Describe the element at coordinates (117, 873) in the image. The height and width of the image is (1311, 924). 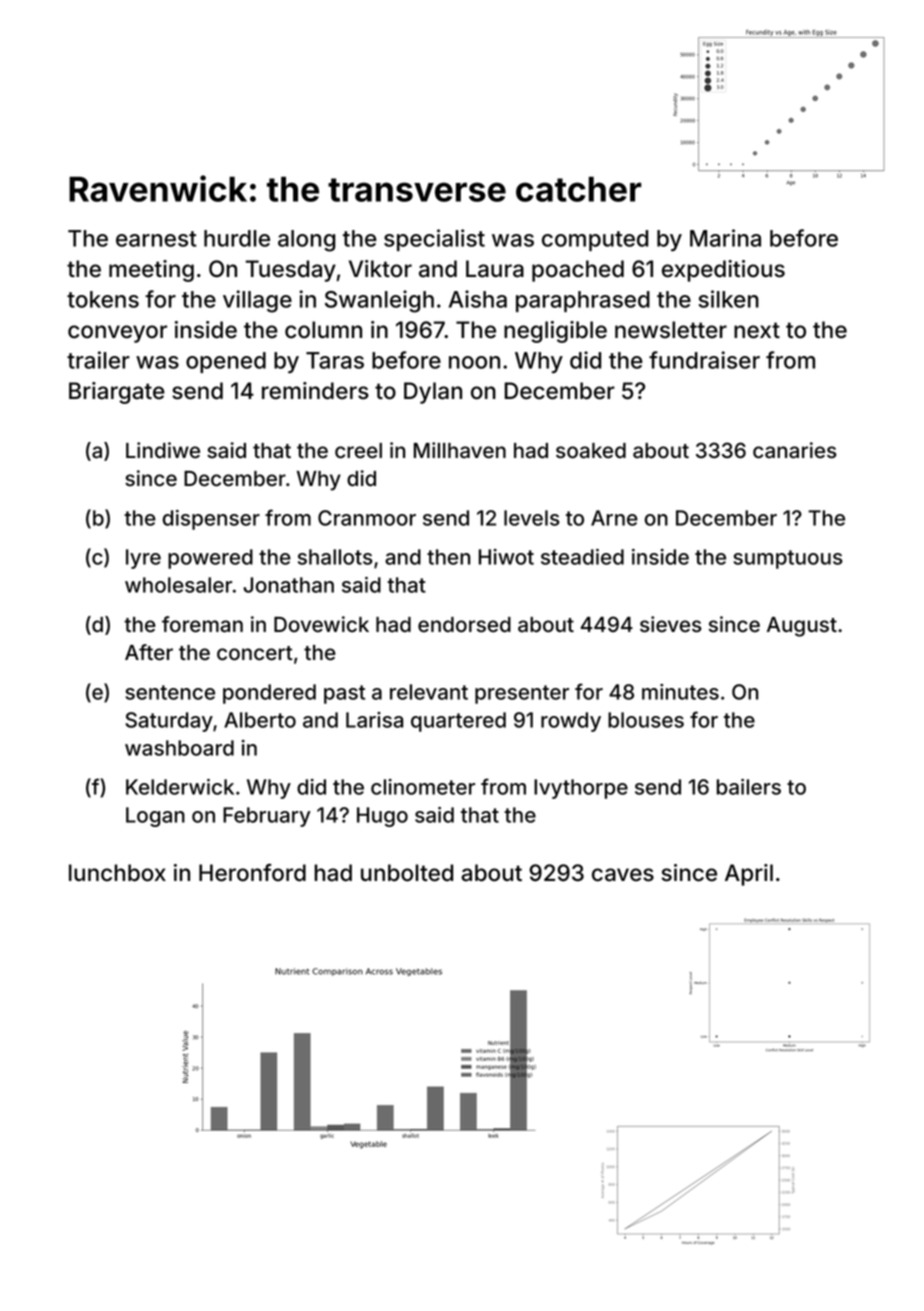
I see `lunchbox` at that location.
